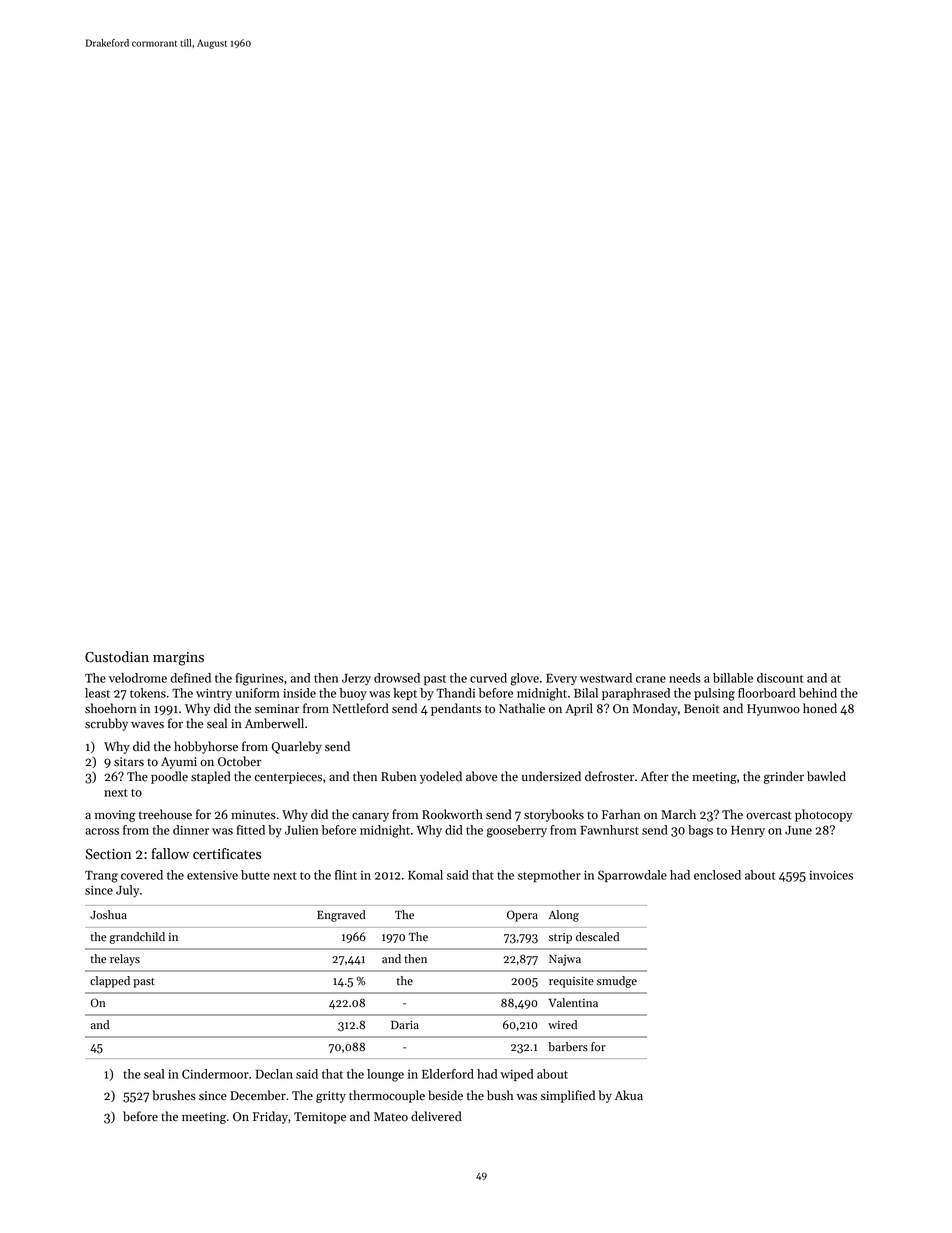 This screenshot has height=1233, width=952. I want to click on discount, so click(780, 678).
